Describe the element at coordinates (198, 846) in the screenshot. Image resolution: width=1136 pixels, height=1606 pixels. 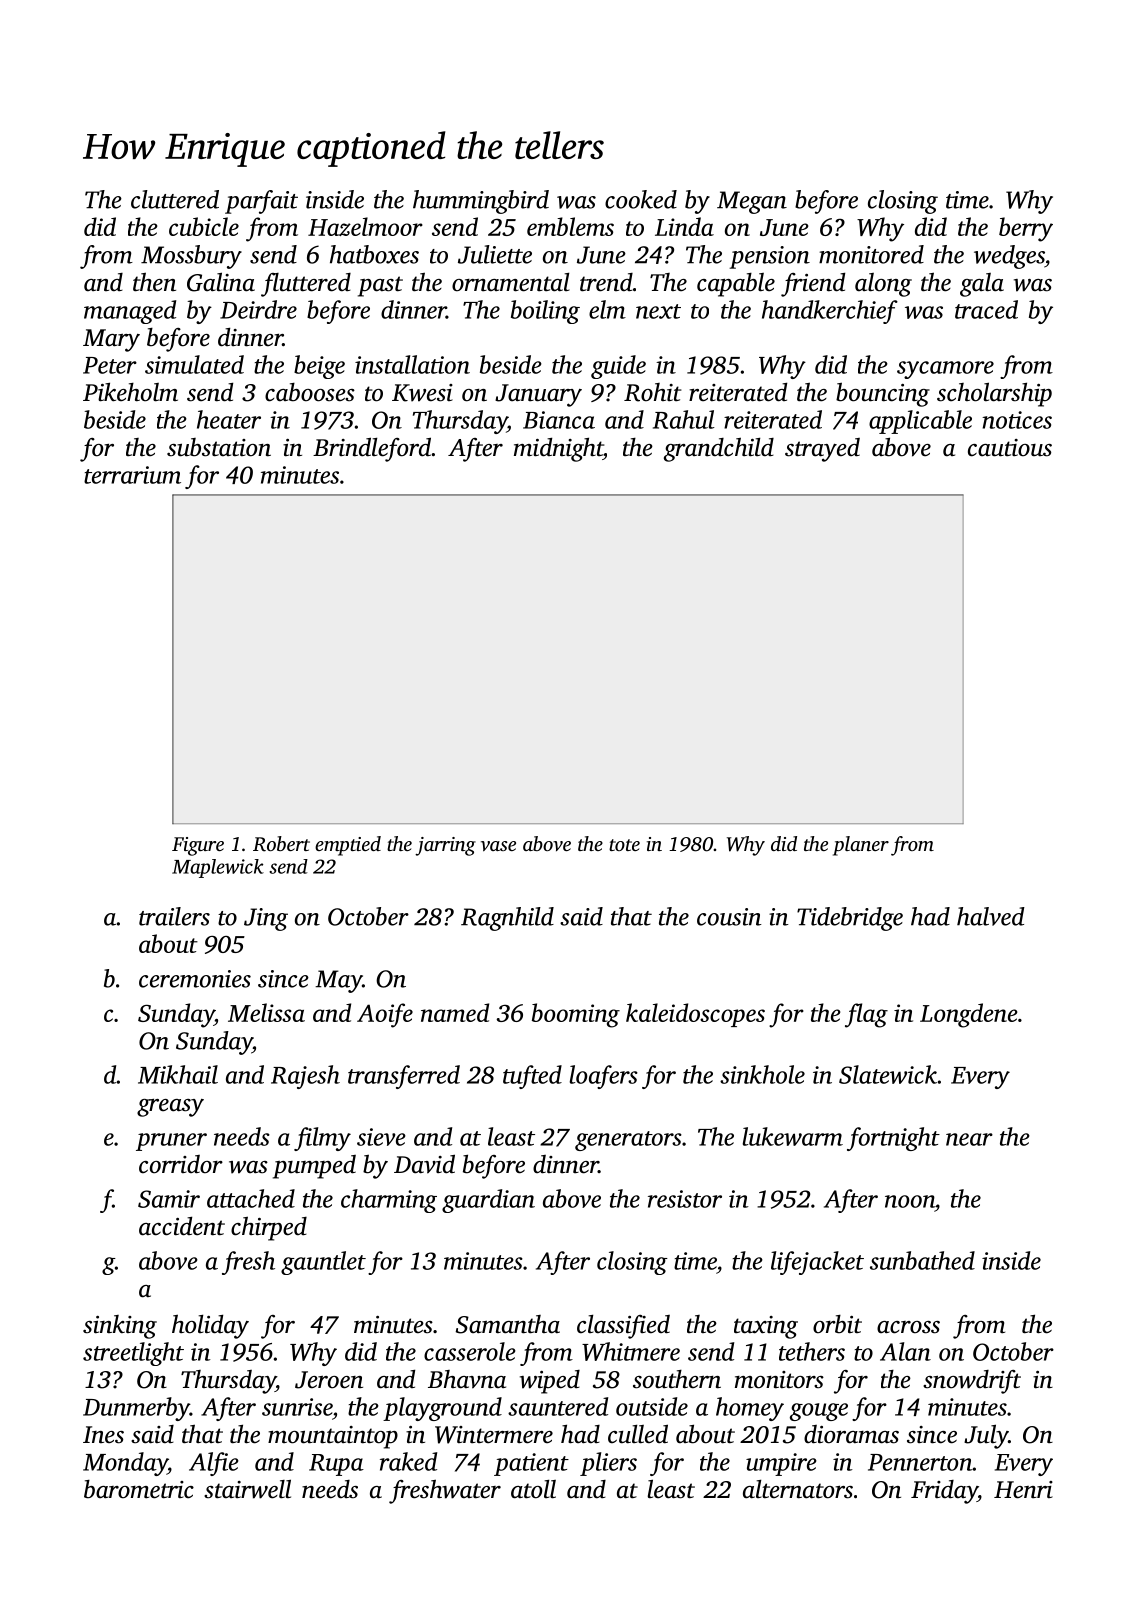
I see `Figure` at that location.
